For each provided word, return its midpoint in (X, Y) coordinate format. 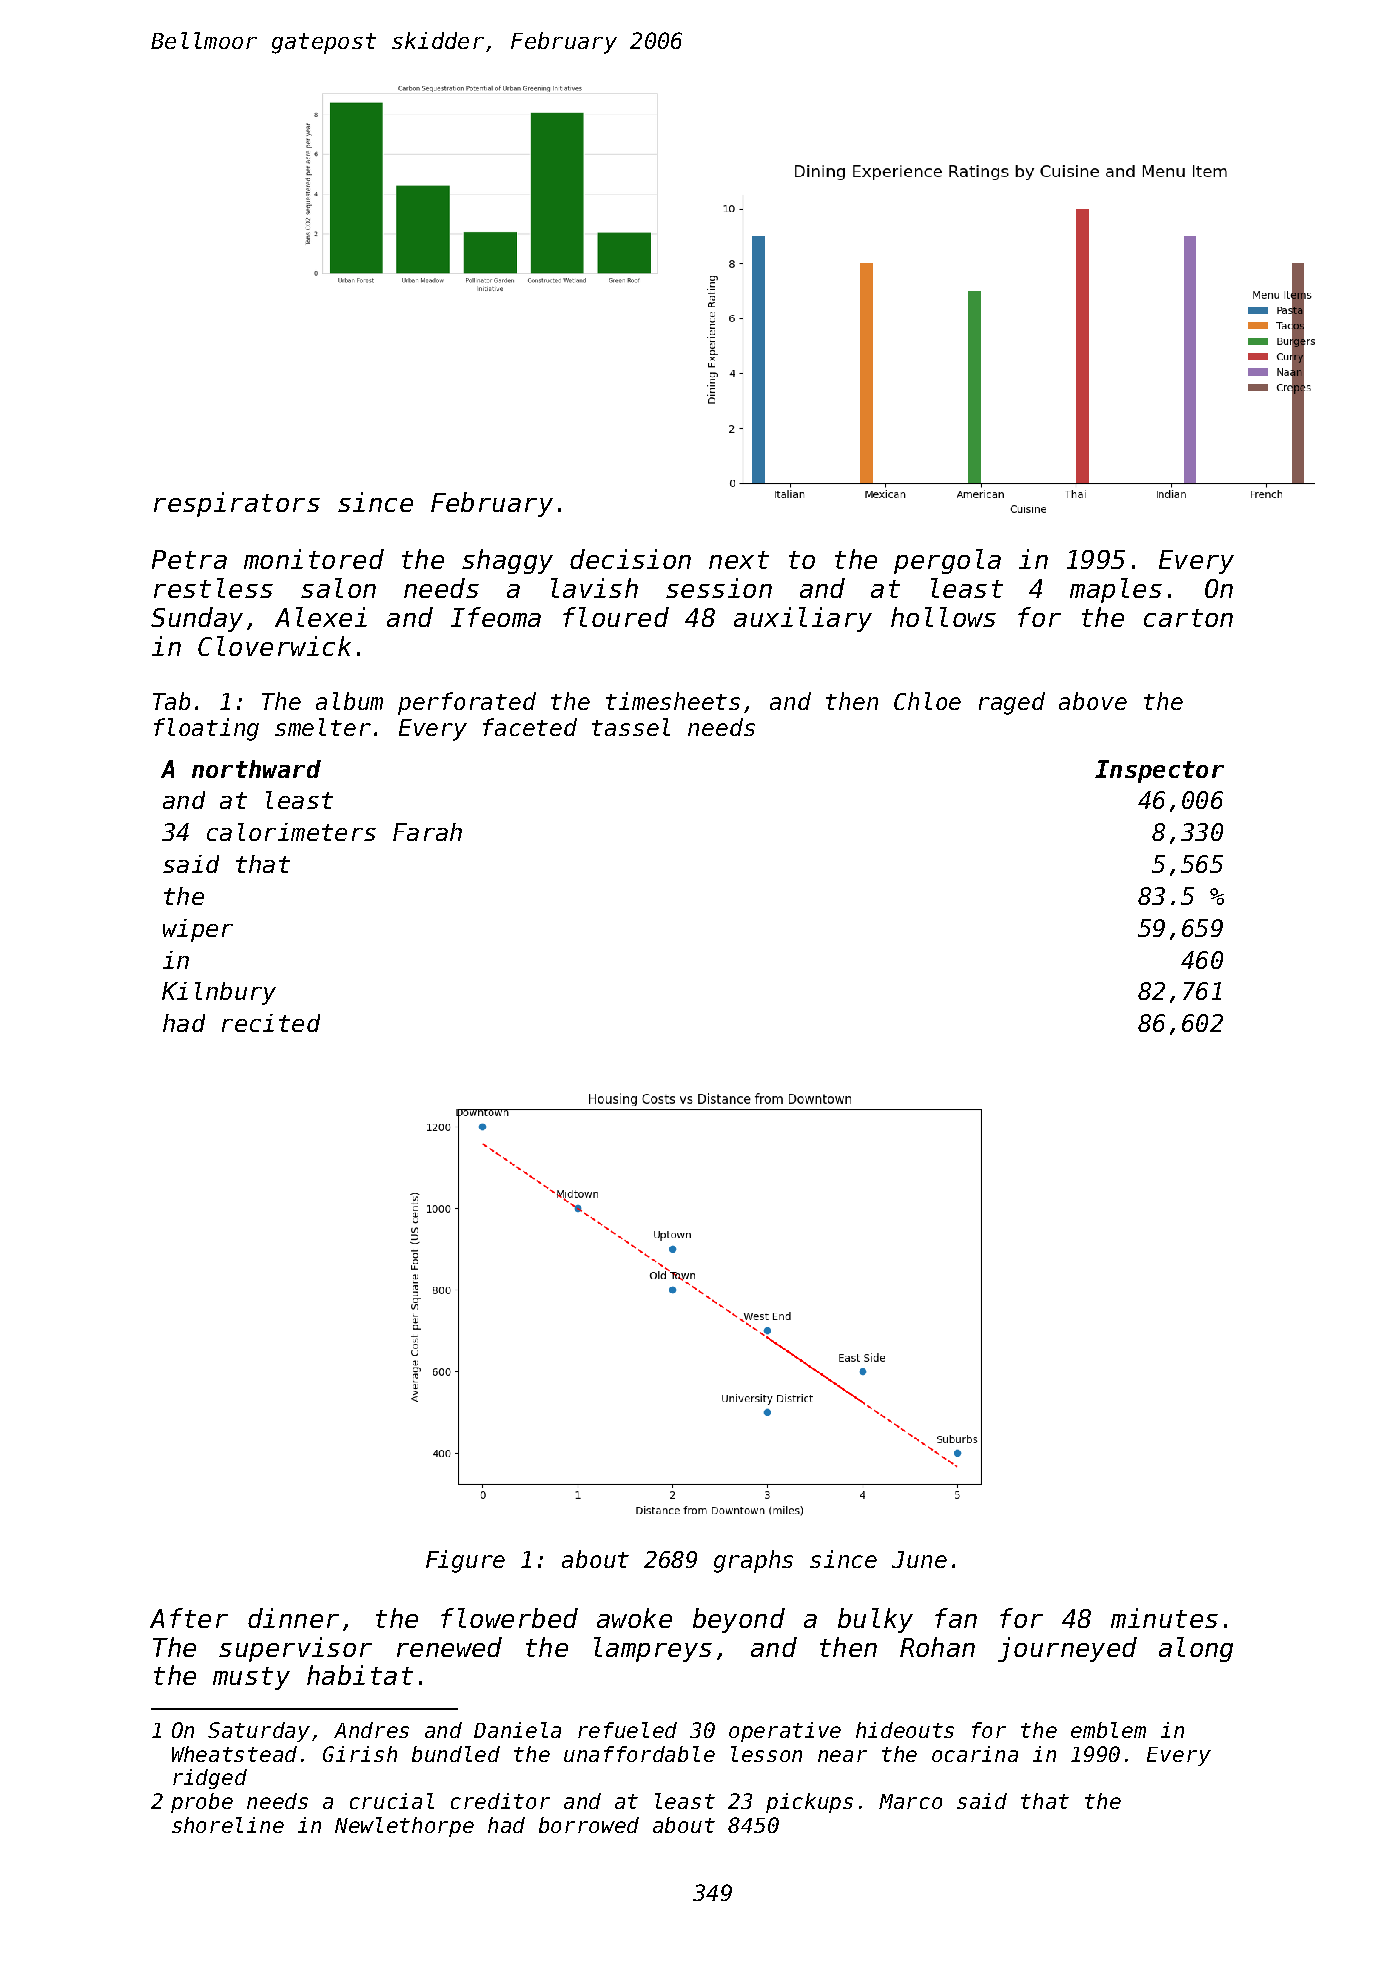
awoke (634, 1618)
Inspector (1159, 771)
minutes (1164, 1618)
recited (271, 1023)
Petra (189, 559)
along (1196, 1649)
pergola (947, 561)
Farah (427, 832)
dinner (293, 1618)
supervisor (295, 1649)
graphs (753, 1561)
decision (630, 559)
